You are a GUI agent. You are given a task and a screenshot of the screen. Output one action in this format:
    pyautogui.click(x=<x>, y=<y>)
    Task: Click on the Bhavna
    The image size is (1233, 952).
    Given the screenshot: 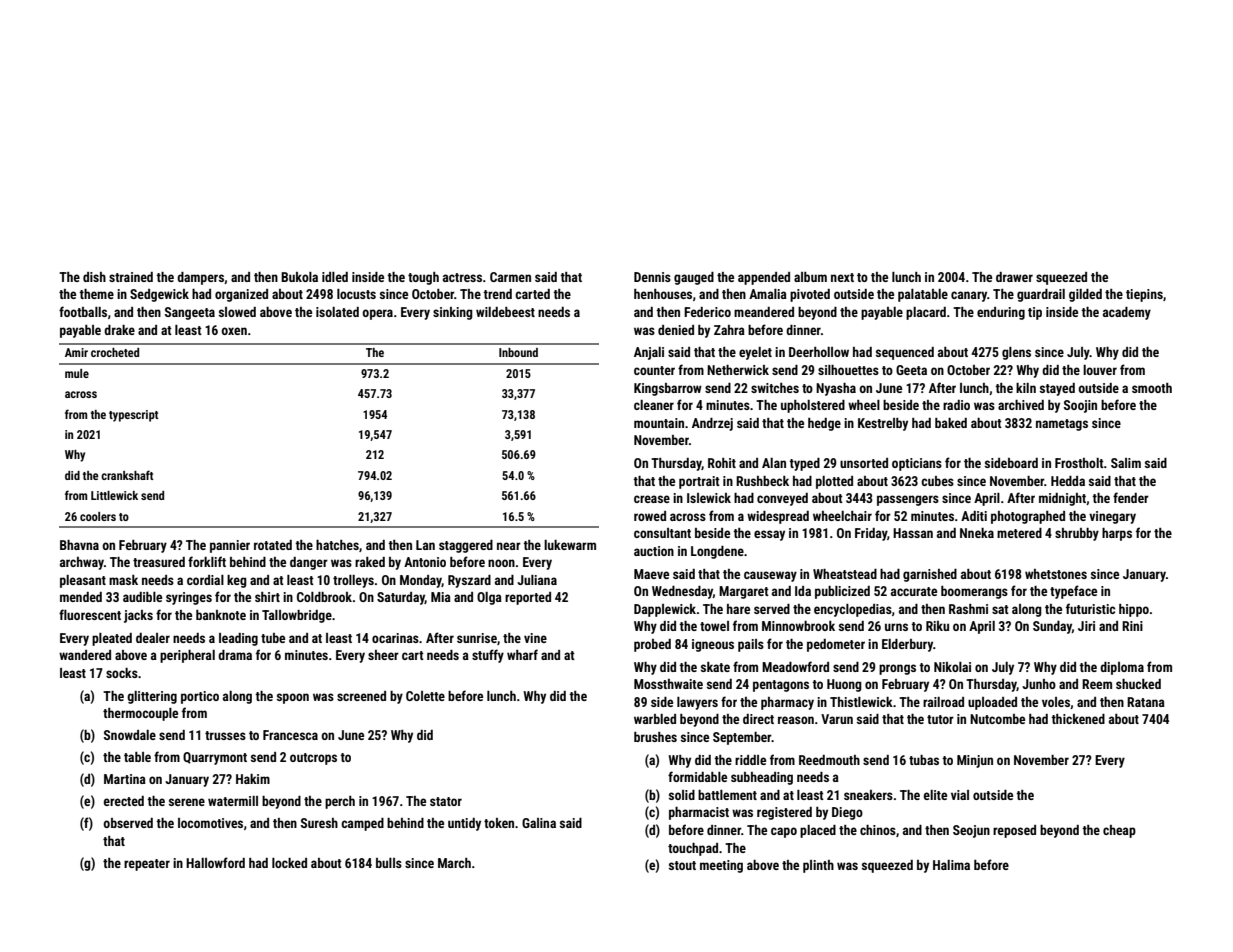 What is the action you would take?
    pyautogui.click(x=79, y=545)
